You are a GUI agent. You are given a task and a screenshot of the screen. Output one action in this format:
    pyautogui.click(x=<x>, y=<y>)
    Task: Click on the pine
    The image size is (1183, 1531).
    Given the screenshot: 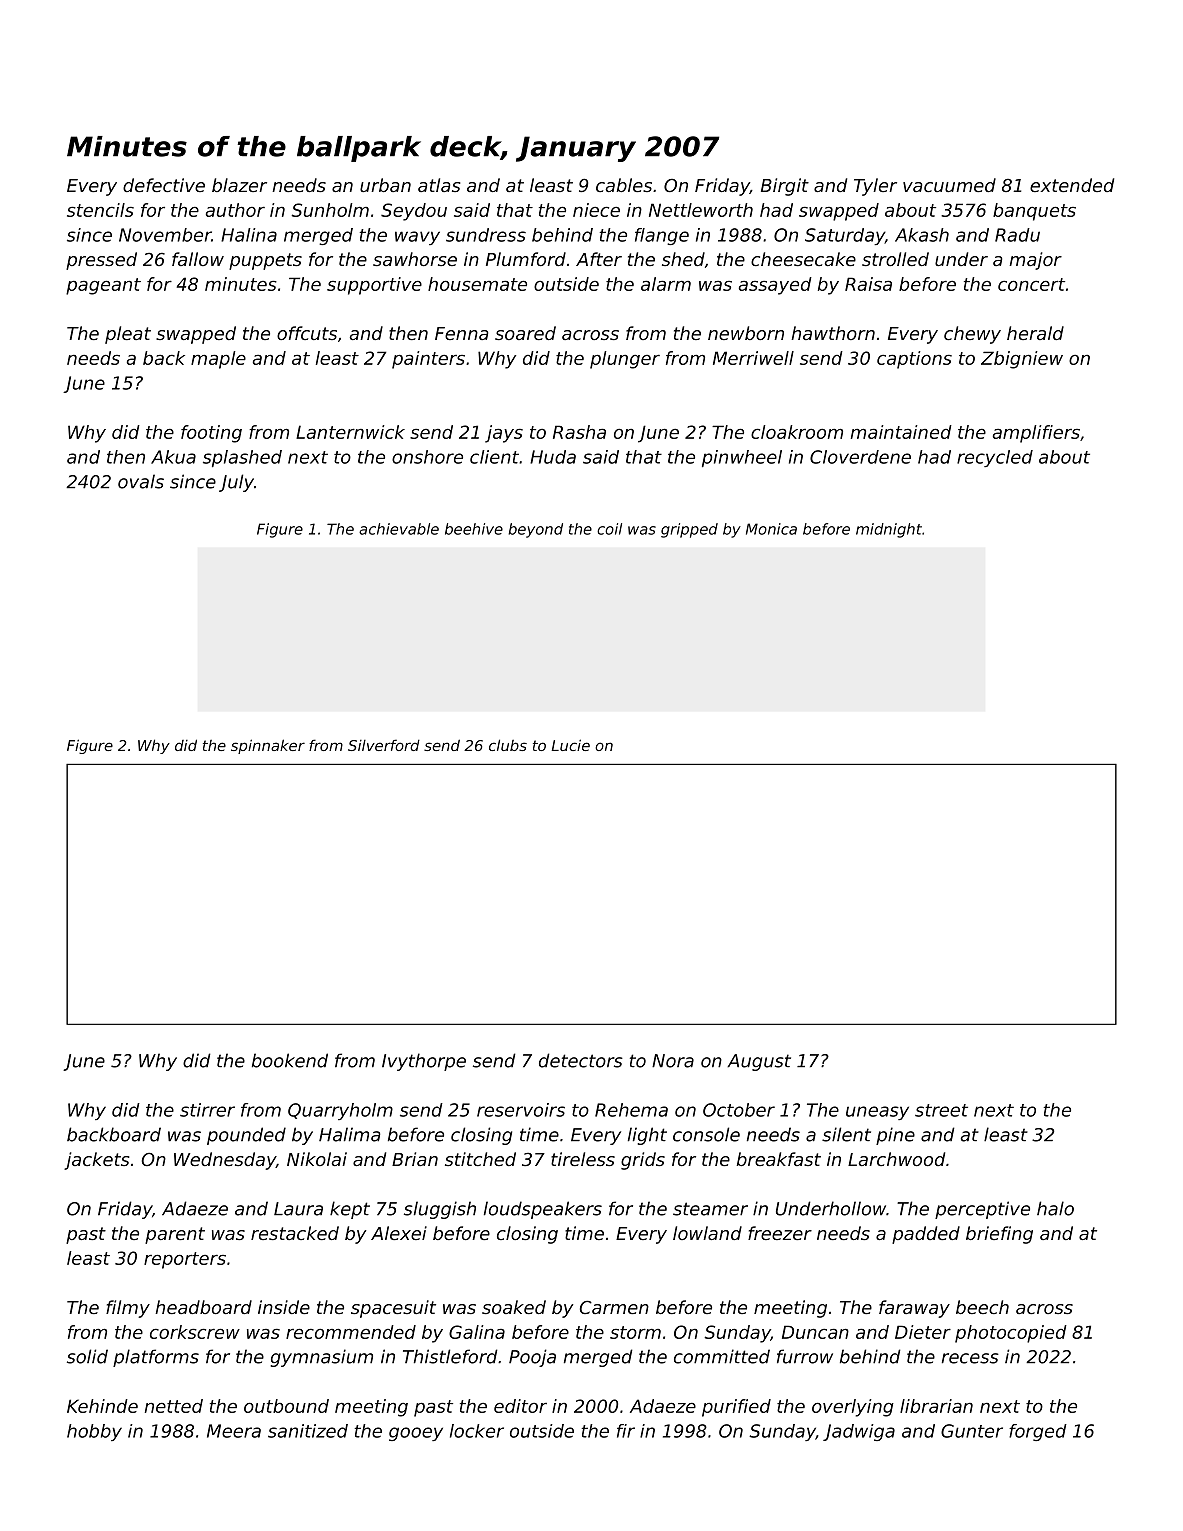 What is the action you would take?
    pyautogui.click(x=895, y=1136)
